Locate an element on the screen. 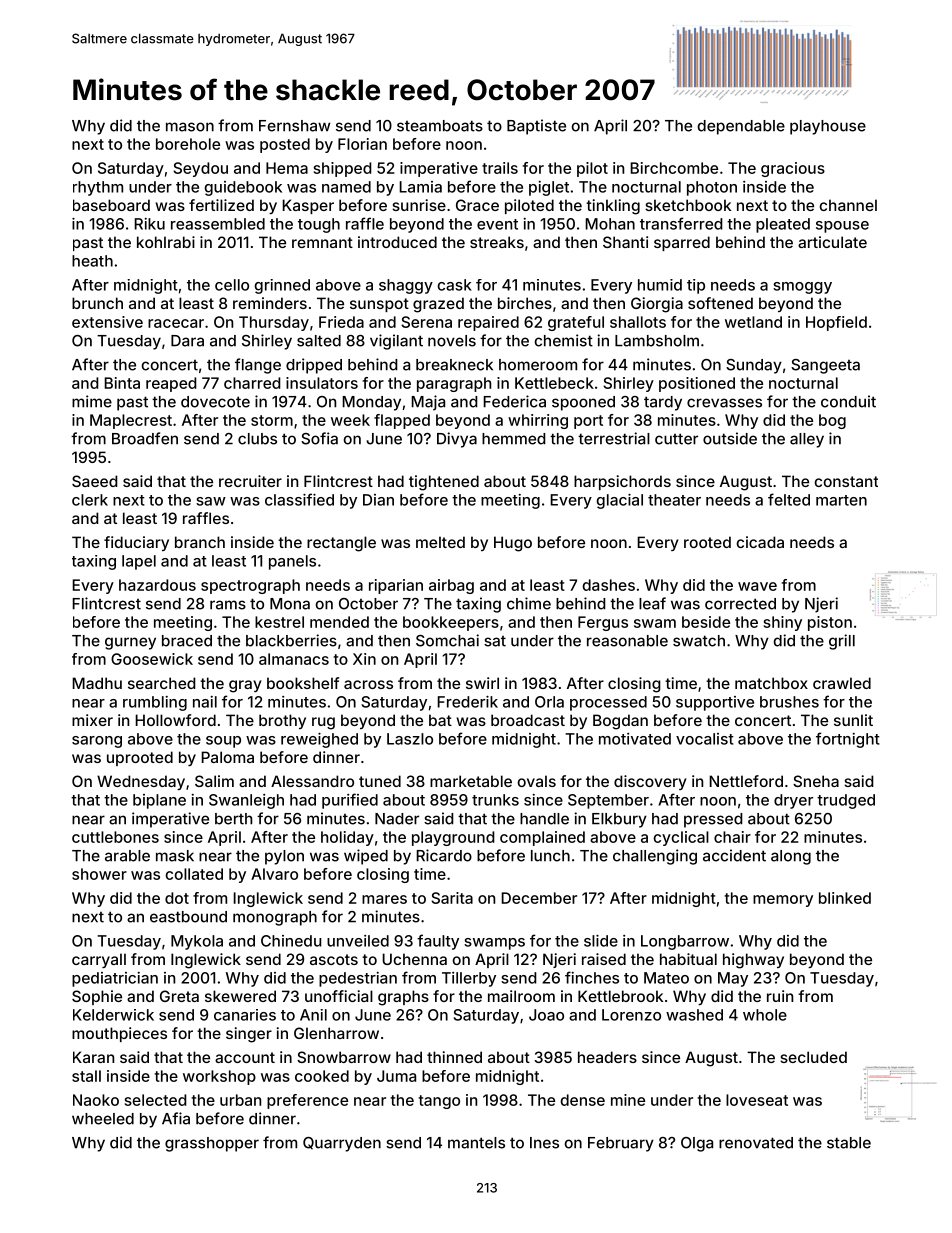  wheeled is located at coordinates (103, 1119).
